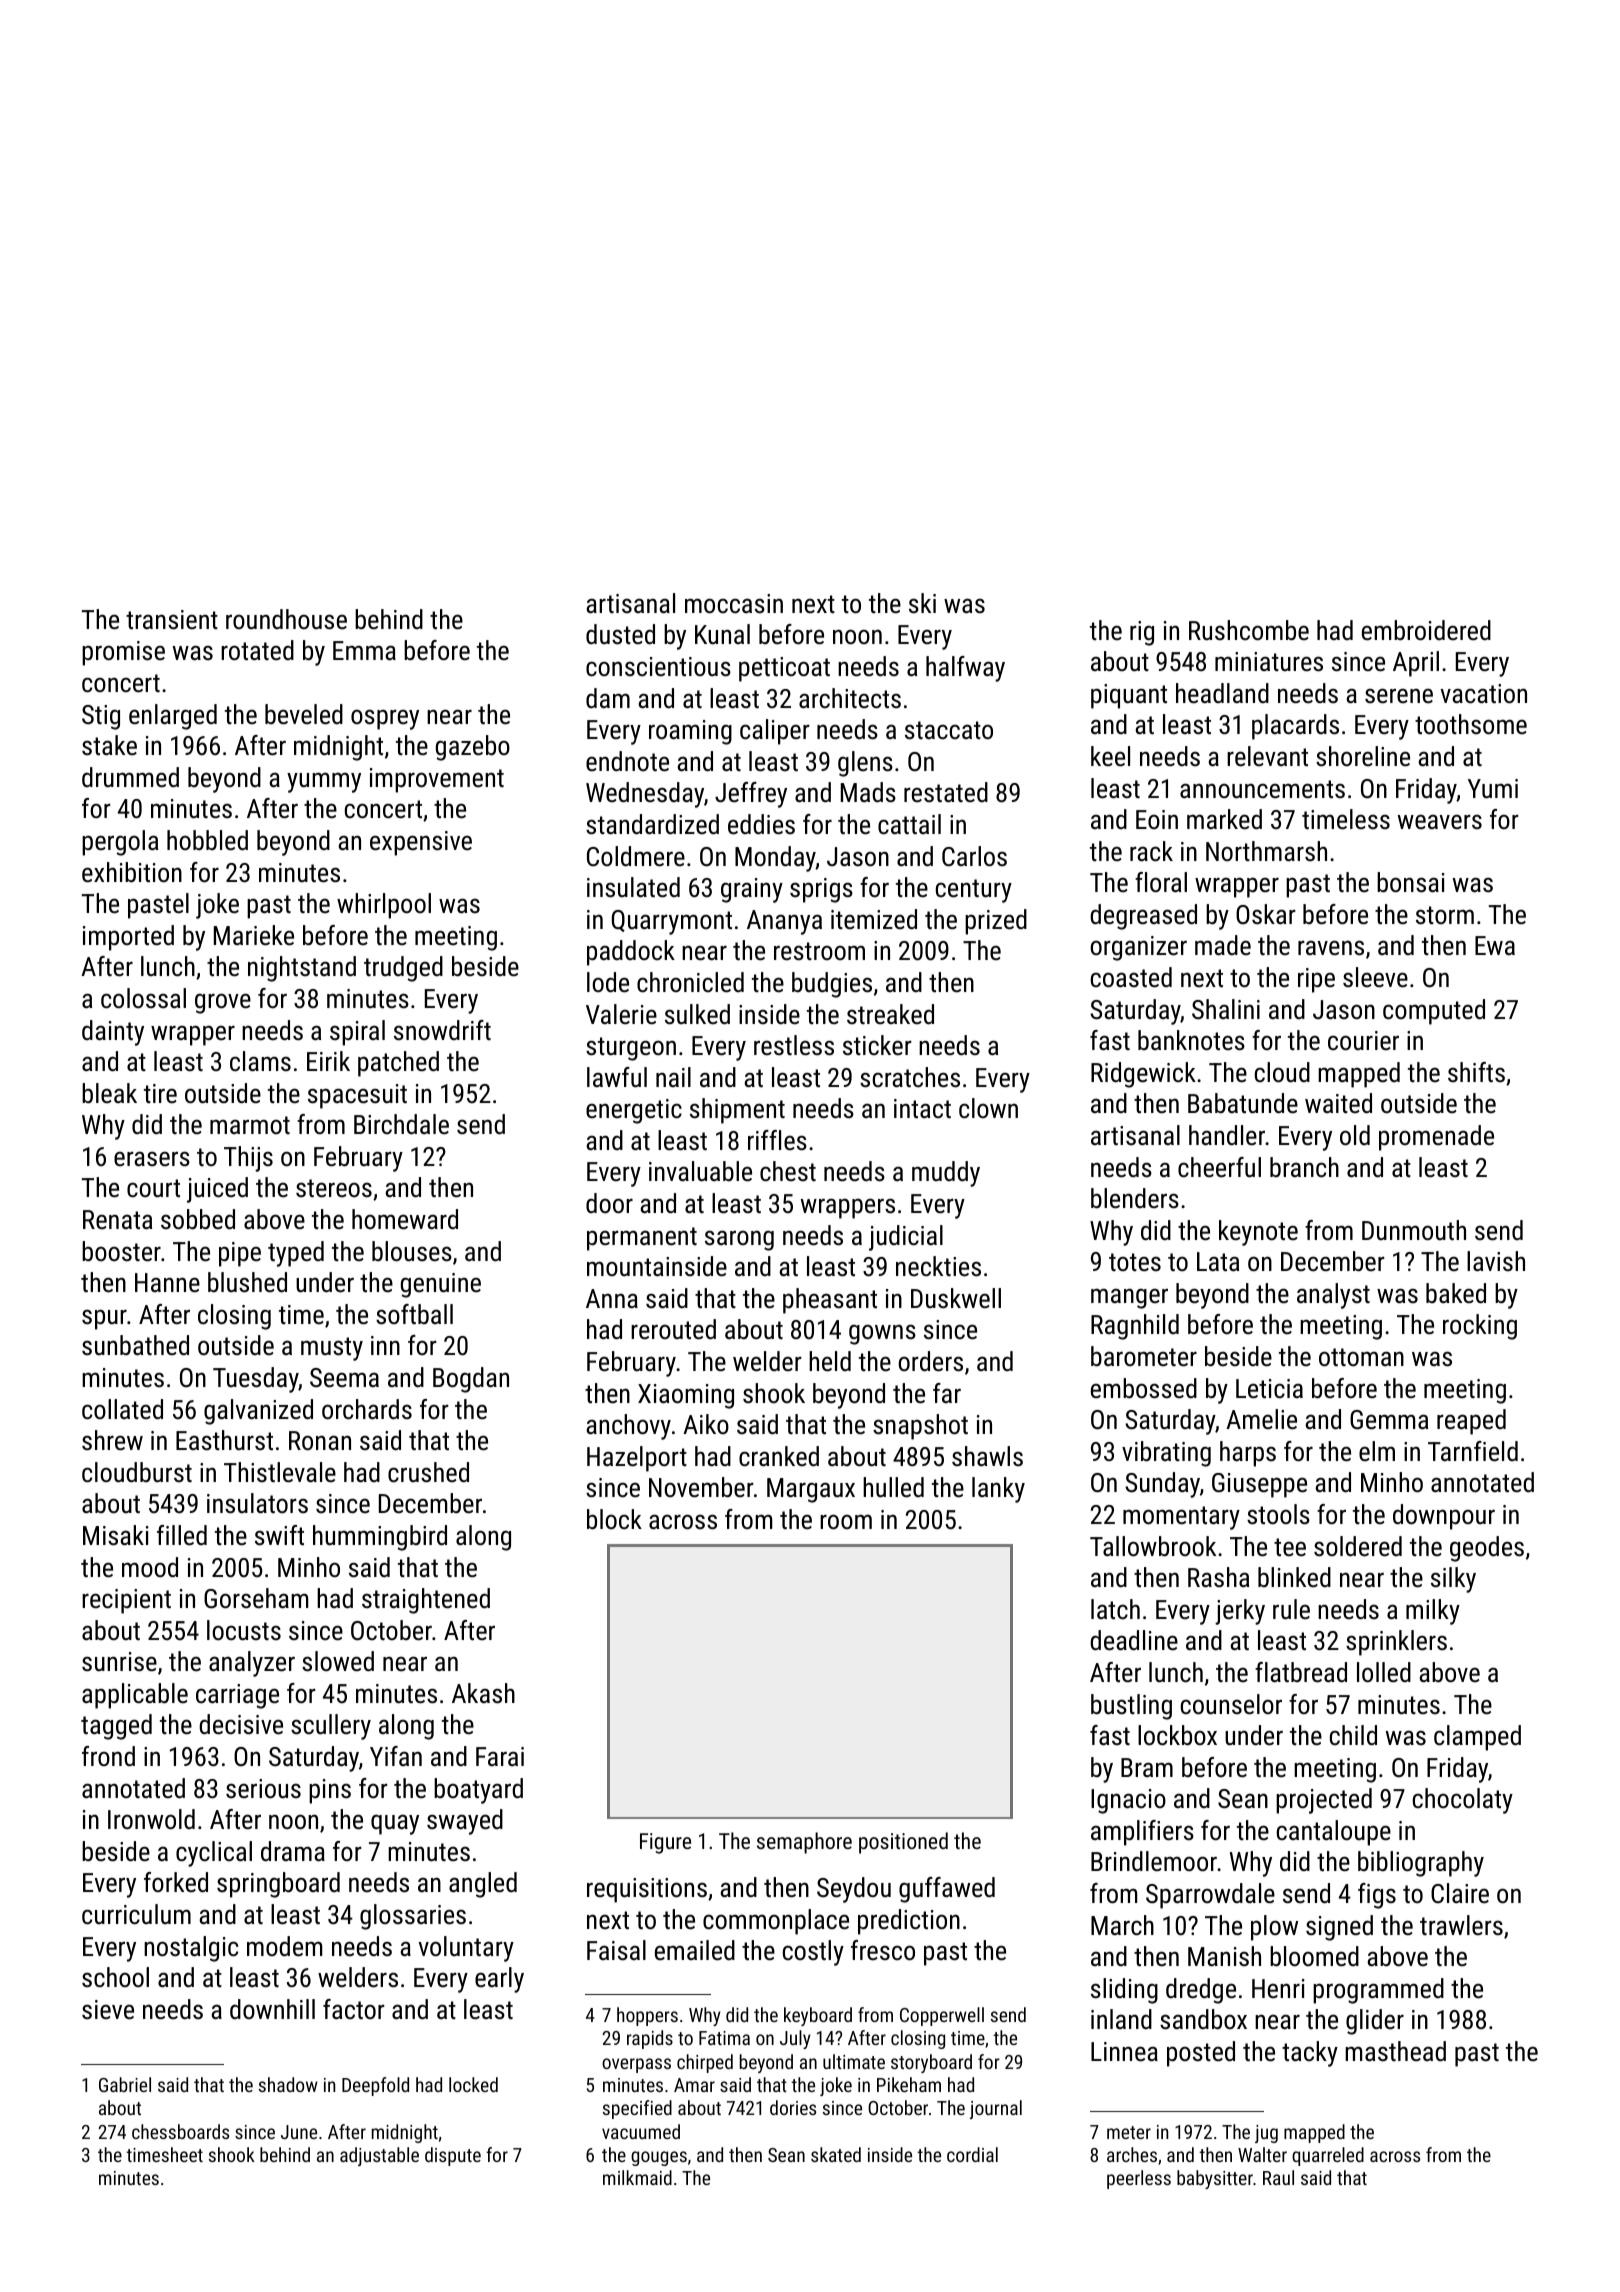 Image resolution: width=1620 pixels, height=2292 pixels. I want to click on toothsome, so click(1471, 724).
